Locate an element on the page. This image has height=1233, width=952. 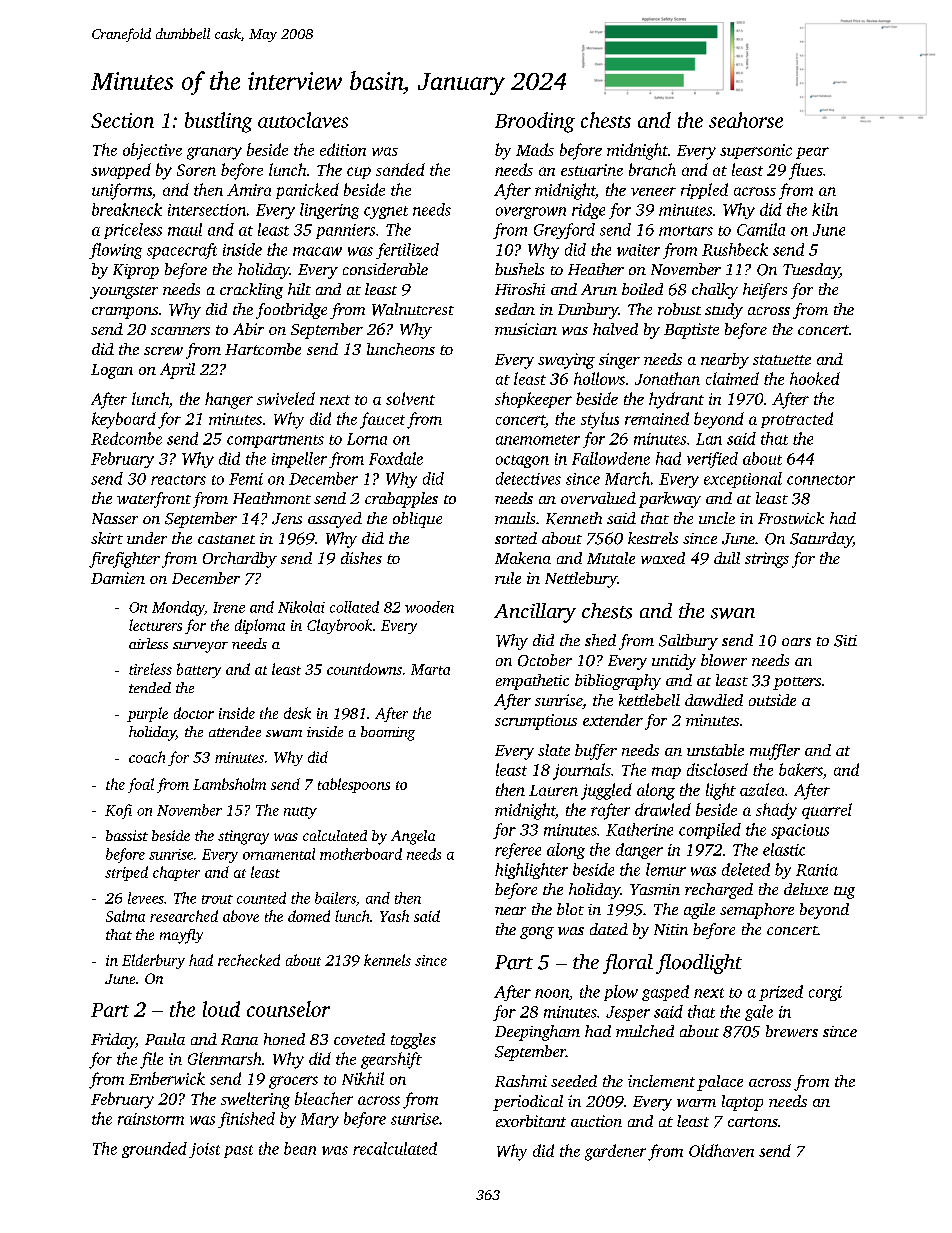
Brooding is located at coordinates (535, 122).
